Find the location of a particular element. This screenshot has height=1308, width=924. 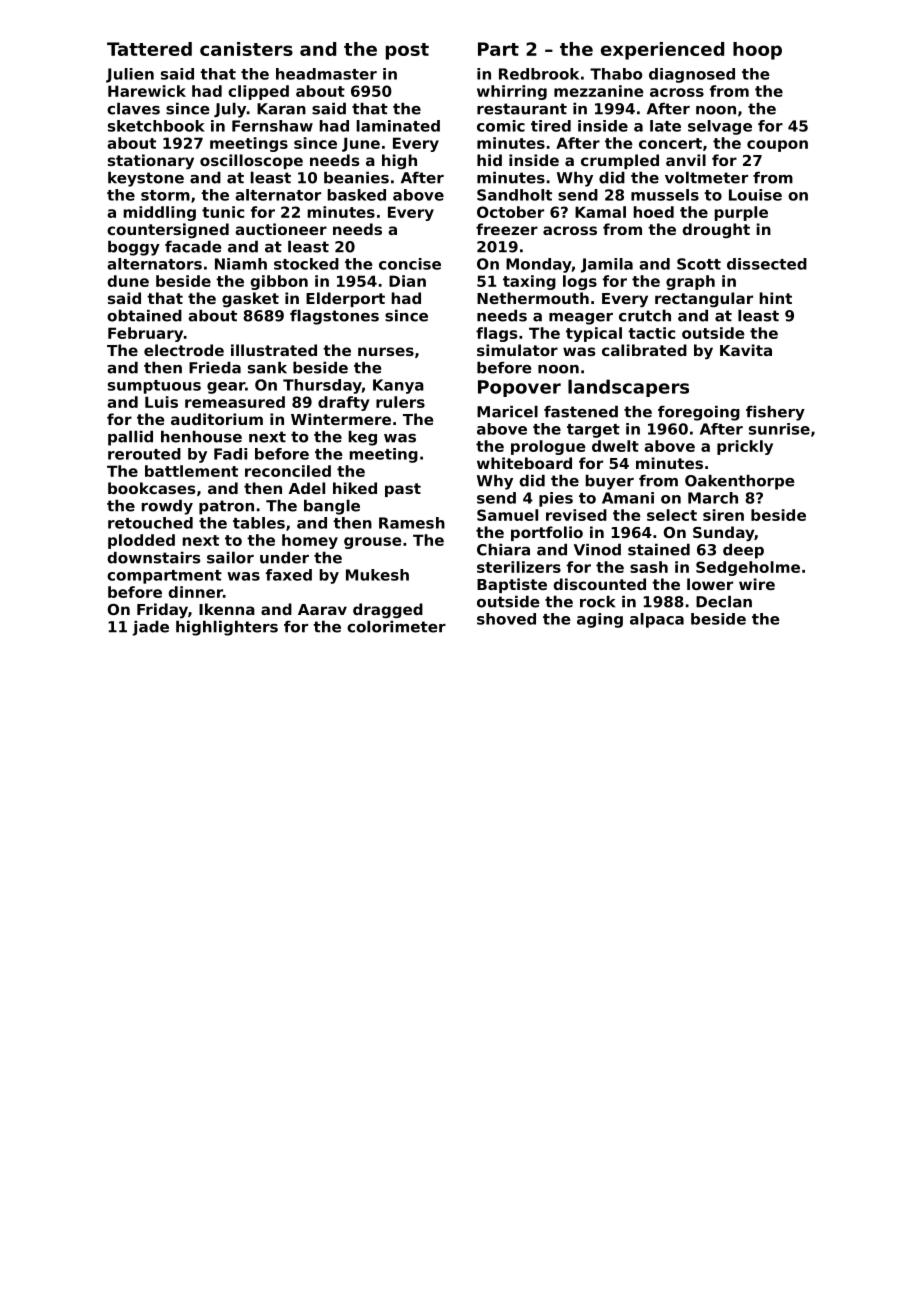

sumptuous is located at coordinates (154, 387).
